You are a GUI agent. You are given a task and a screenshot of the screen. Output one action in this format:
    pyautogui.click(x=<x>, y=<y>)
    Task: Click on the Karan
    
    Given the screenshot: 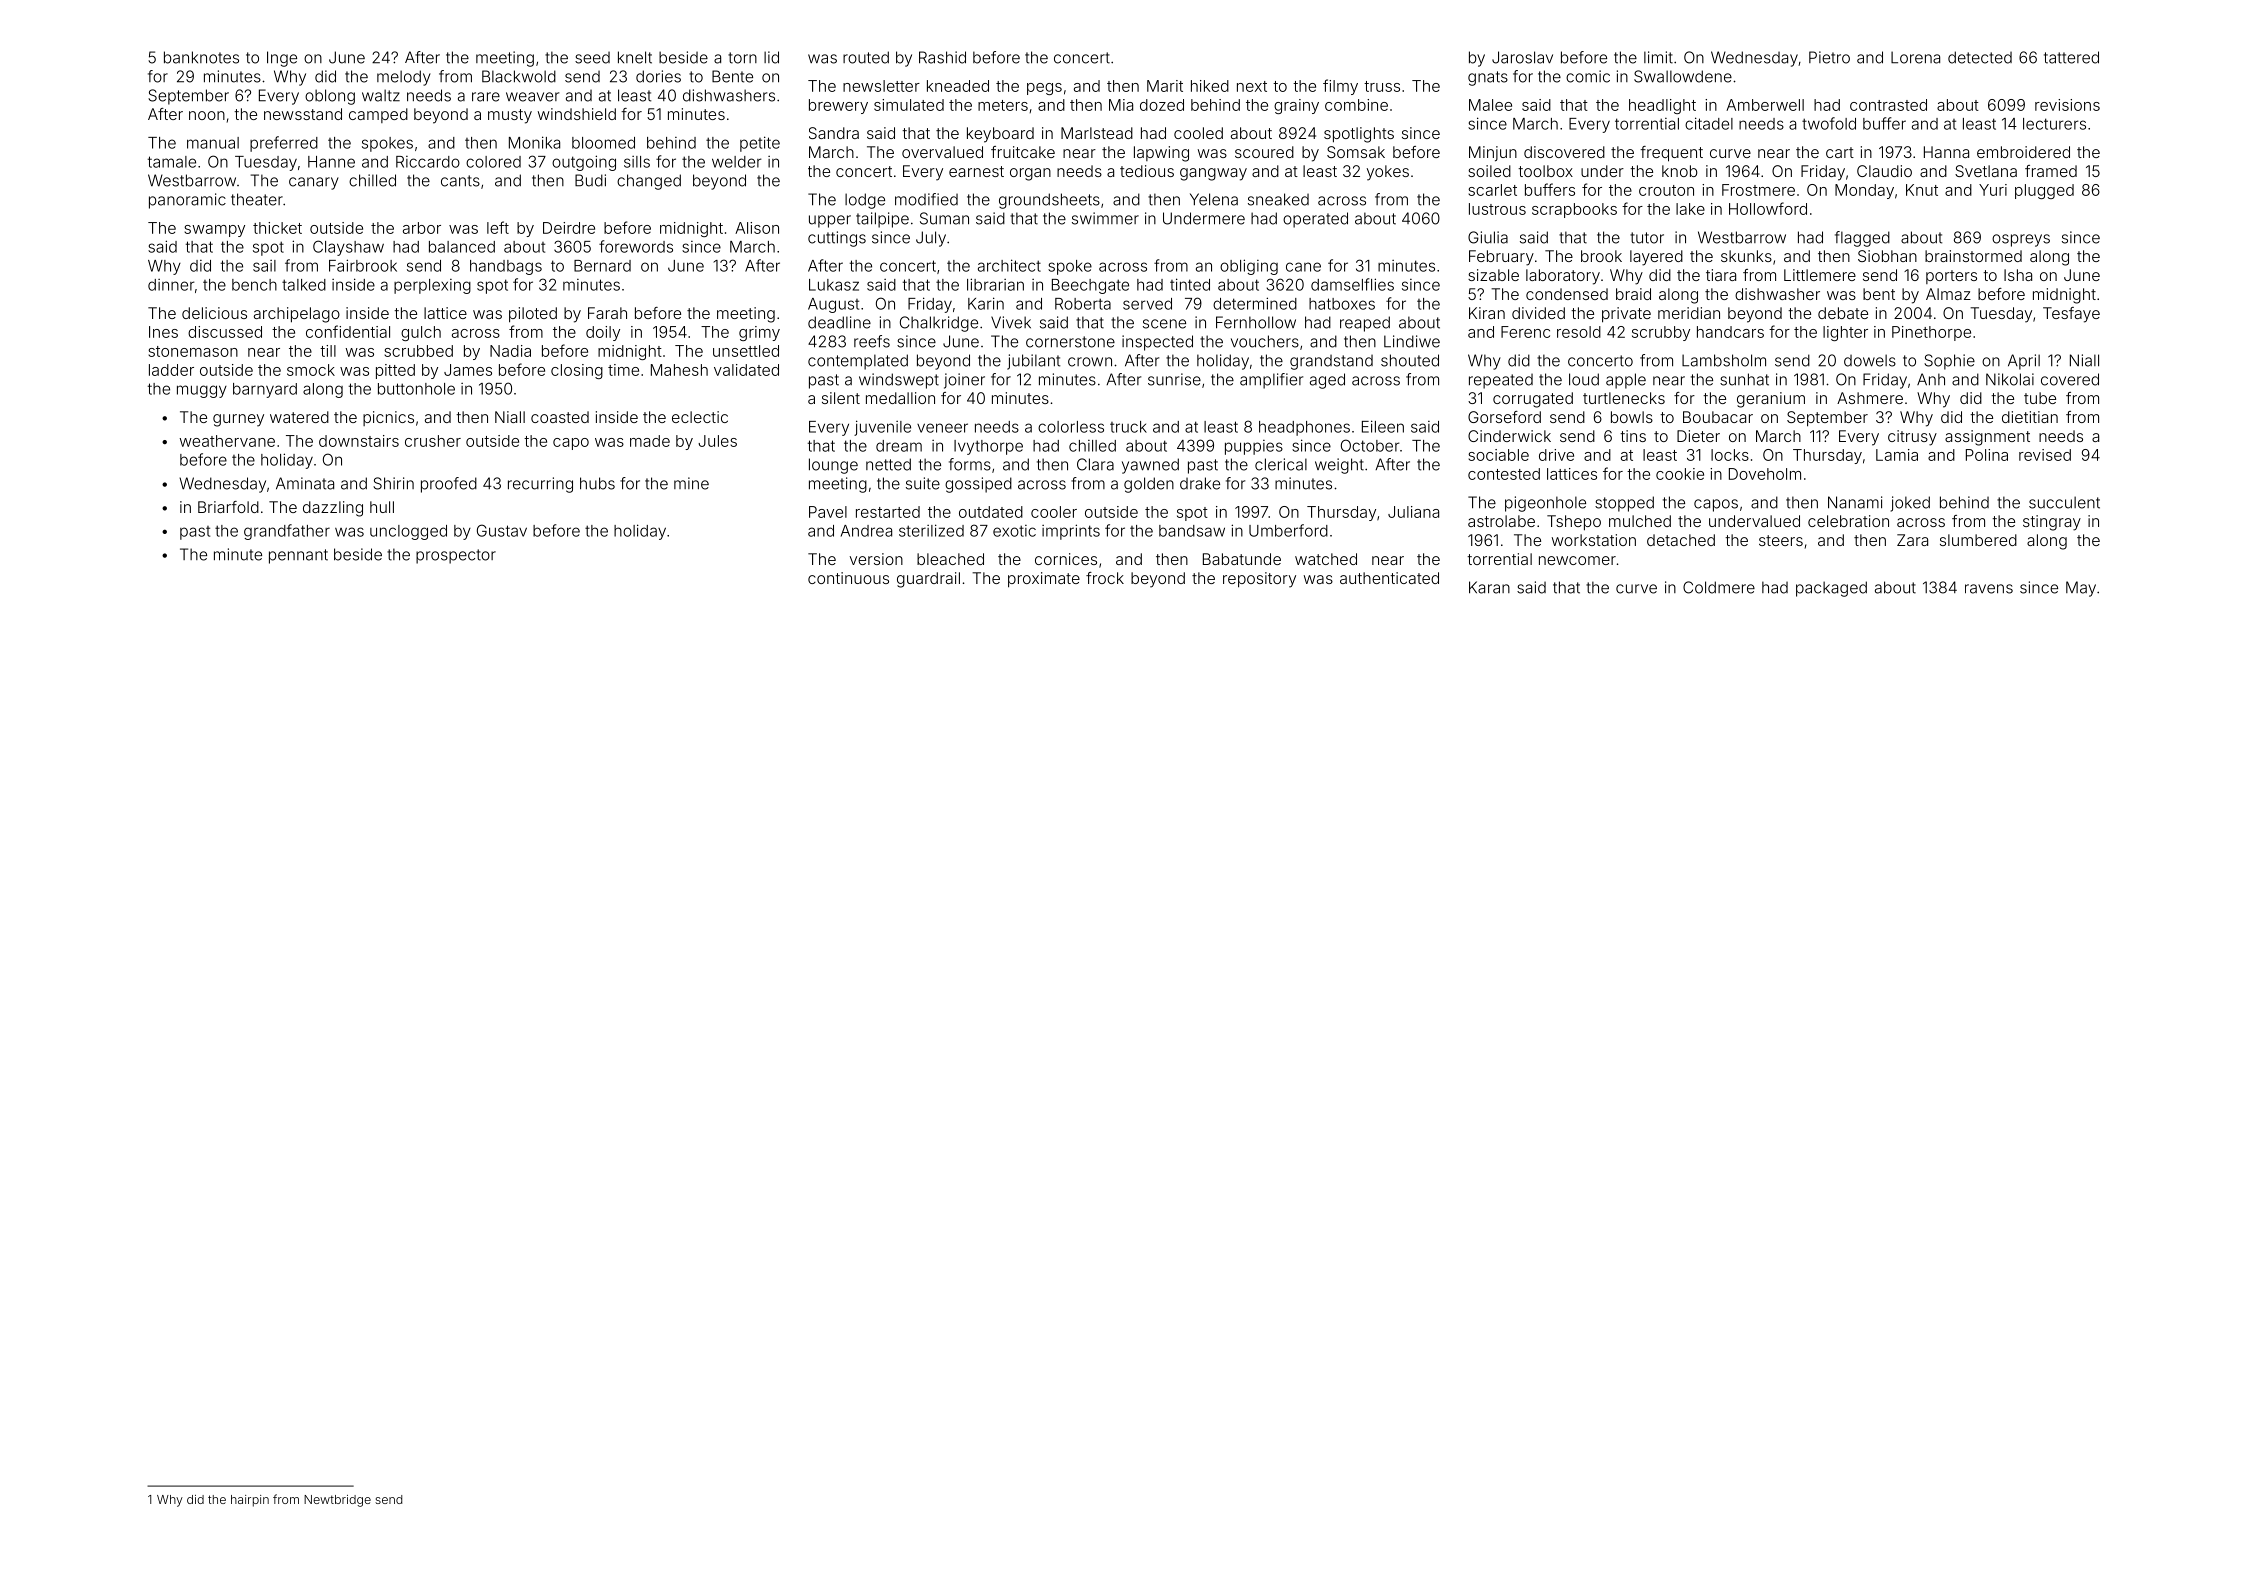 What is the action you would take?
    pyautogui.click(x=1489, y=587)
